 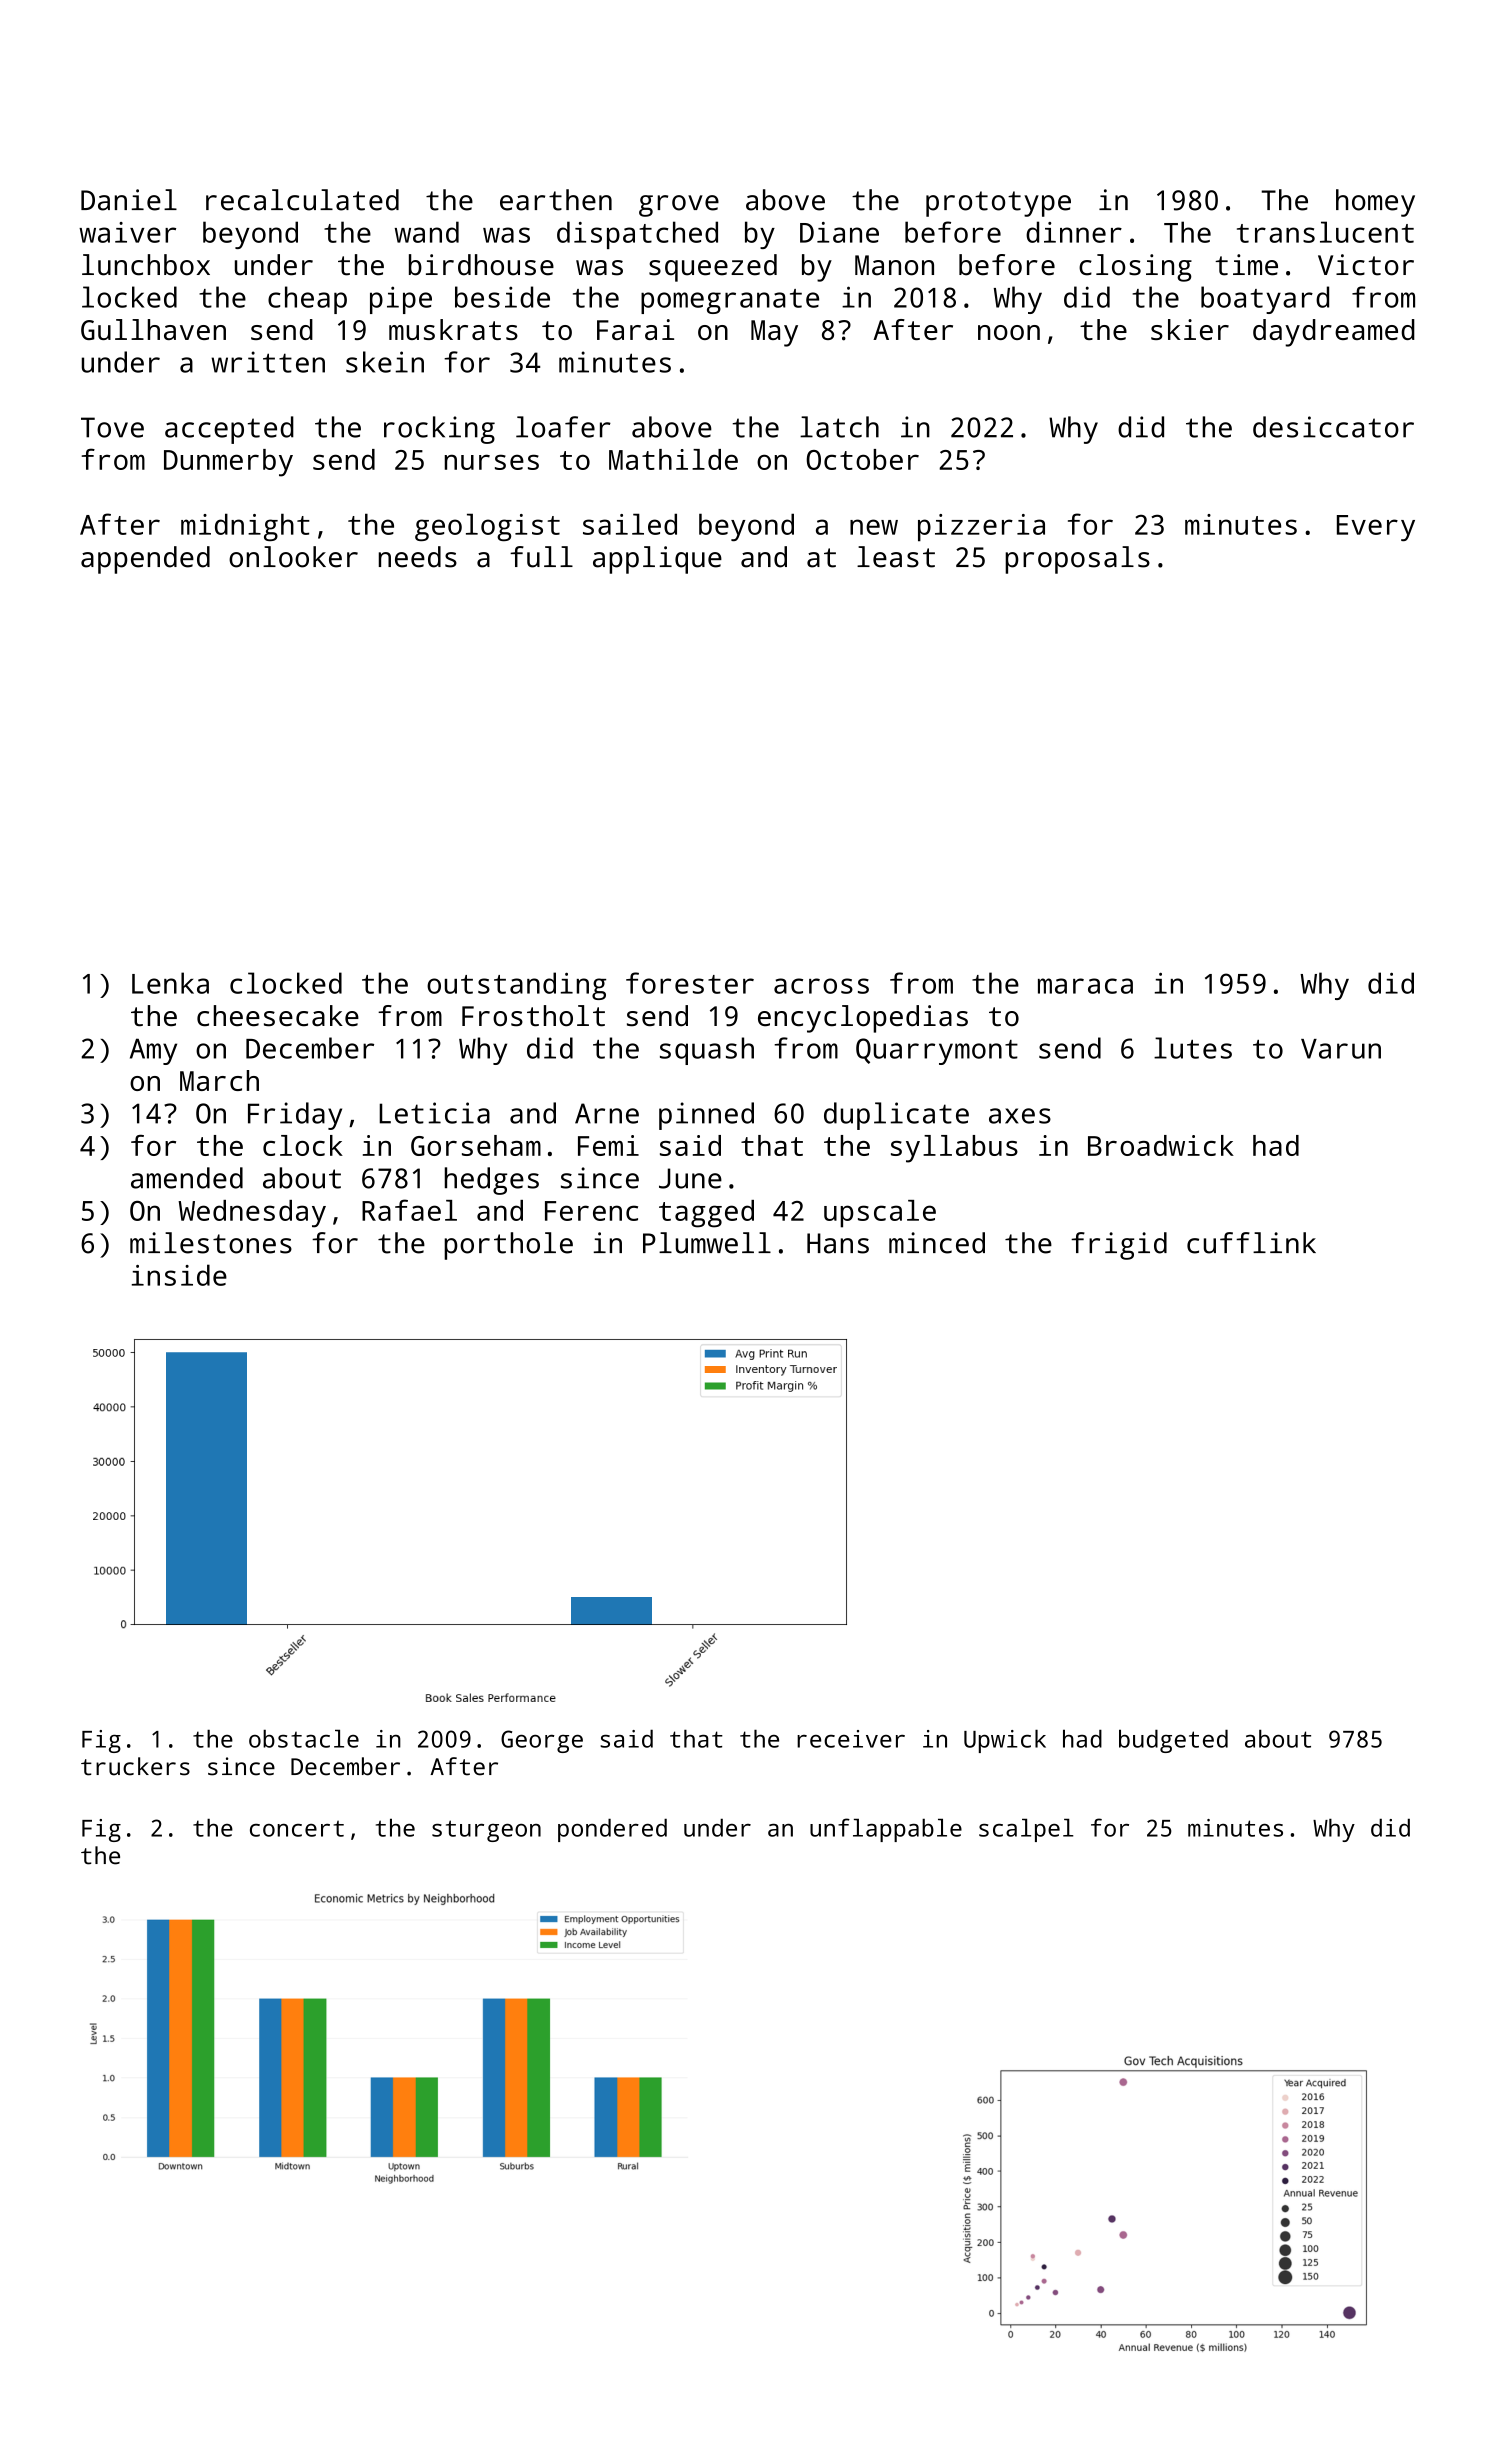 What do you see at coordinates (179, 1275) in the screenshot?
I see `inside` at bounding box center [179, 1275].
